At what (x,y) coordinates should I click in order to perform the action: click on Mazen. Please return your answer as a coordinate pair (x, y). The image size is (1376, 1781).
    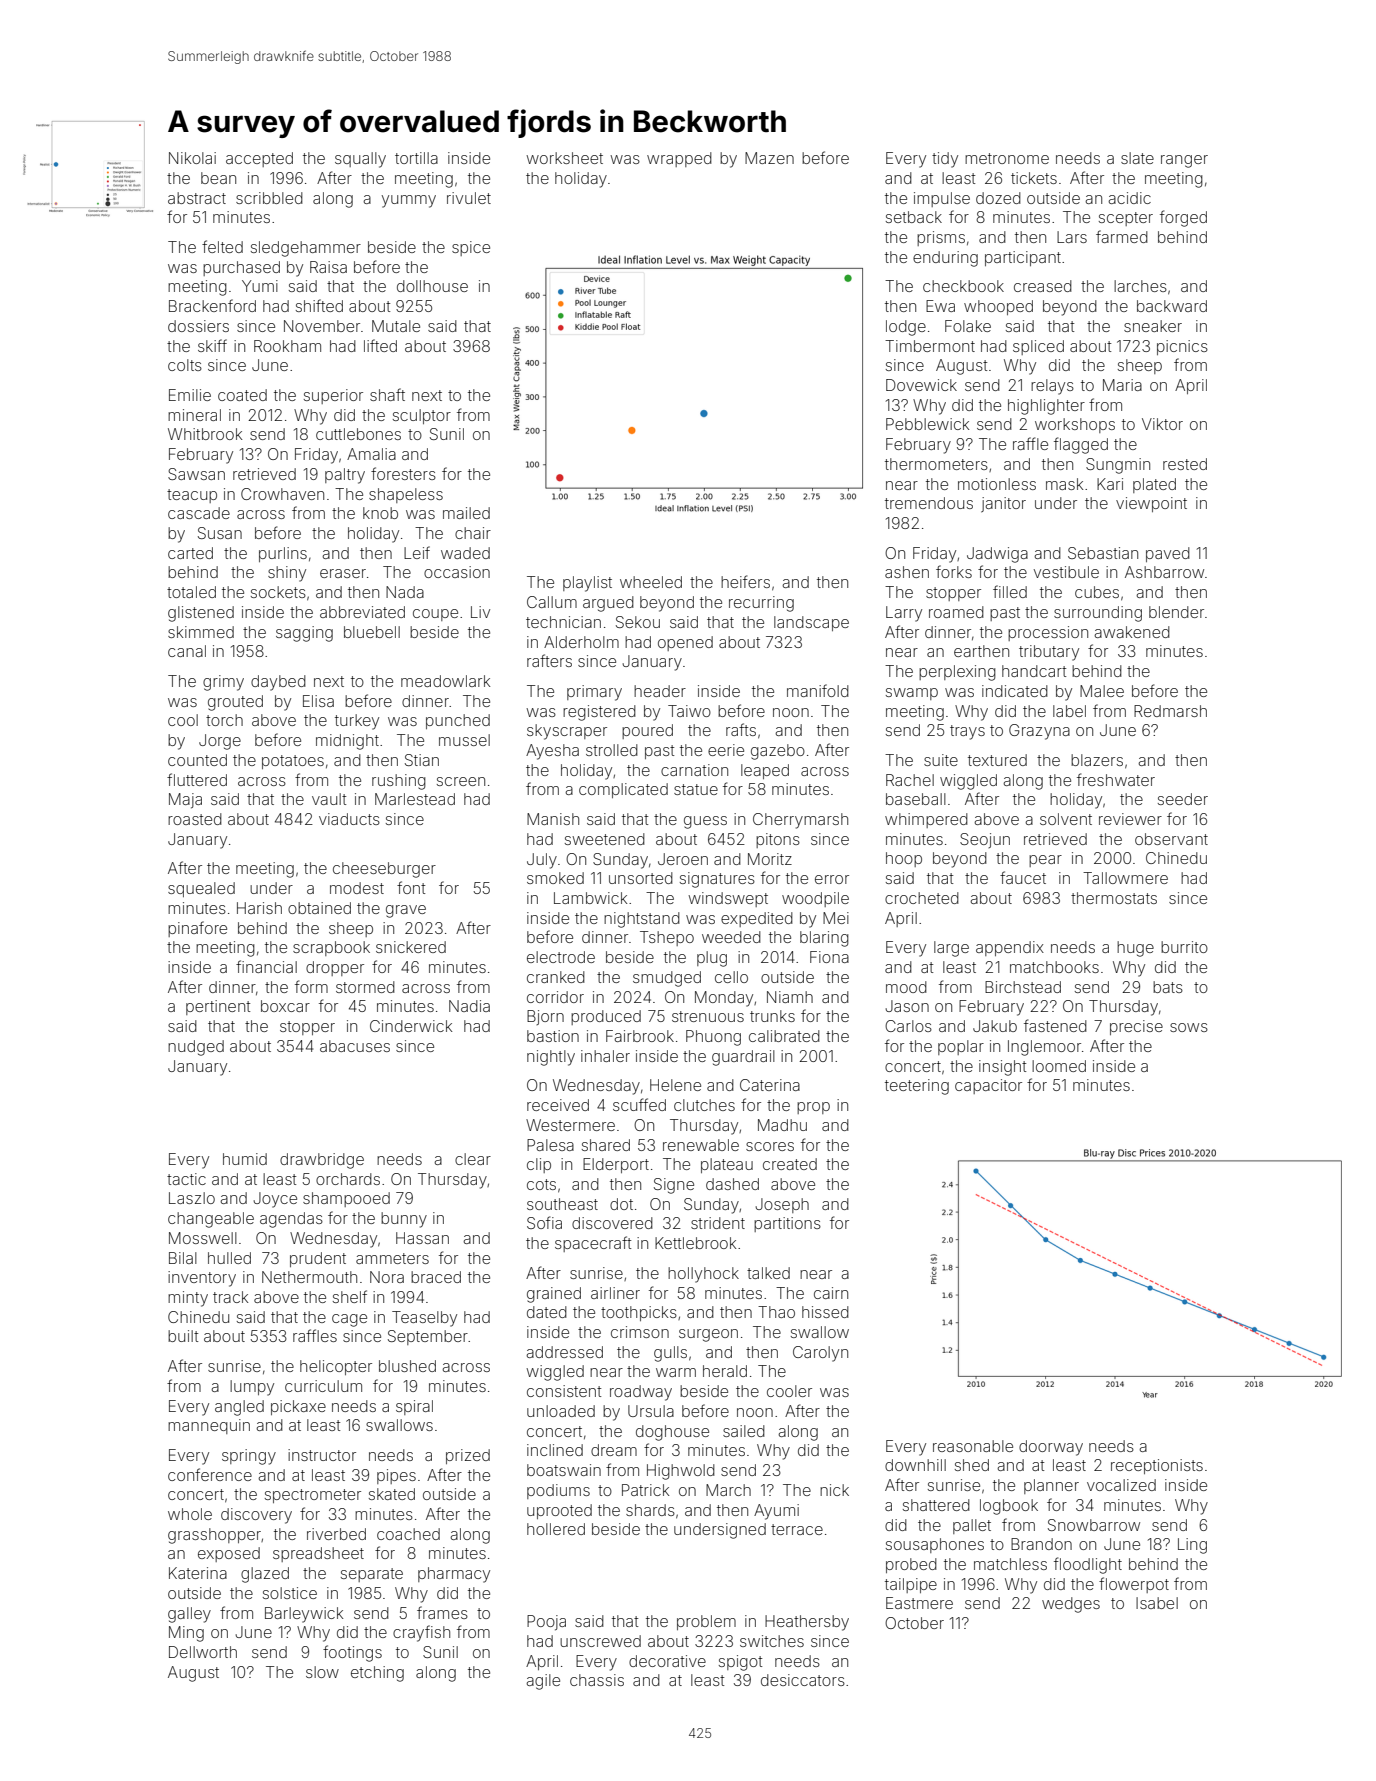
    Looking at the image, I should click on (769, 158).
